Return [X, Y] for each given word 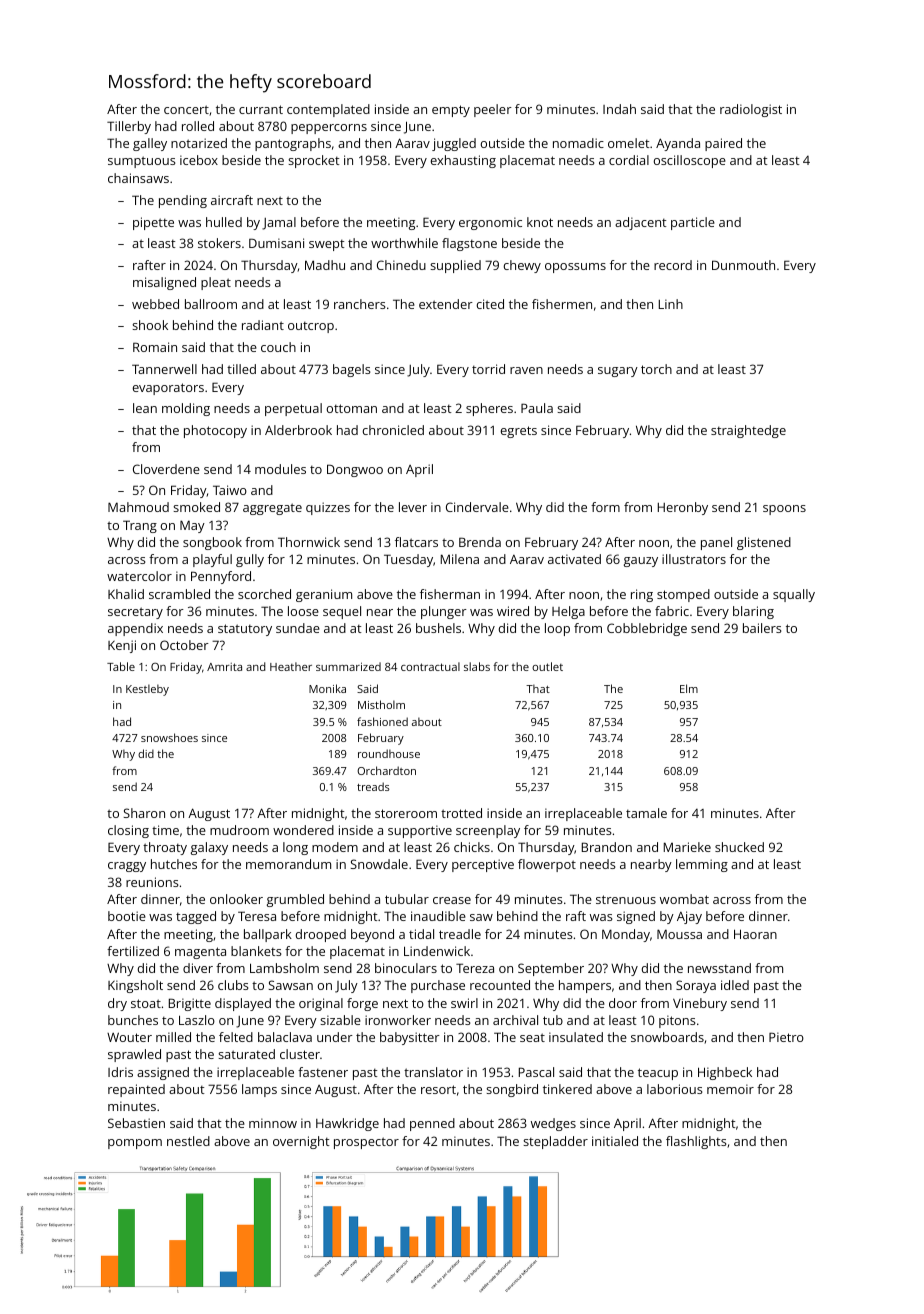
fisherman [450, 594]
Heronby [683, 508]
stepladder [555, 1142]
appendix [135, 629]
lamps [259, 1090]
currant [261, 109]
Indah [619, 109]
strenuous [626, 899]
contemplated [328, 110]
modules [280, 469]
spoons [784, 510]
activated [574, 559]
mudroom [239, 830]
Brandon [607, 847]
